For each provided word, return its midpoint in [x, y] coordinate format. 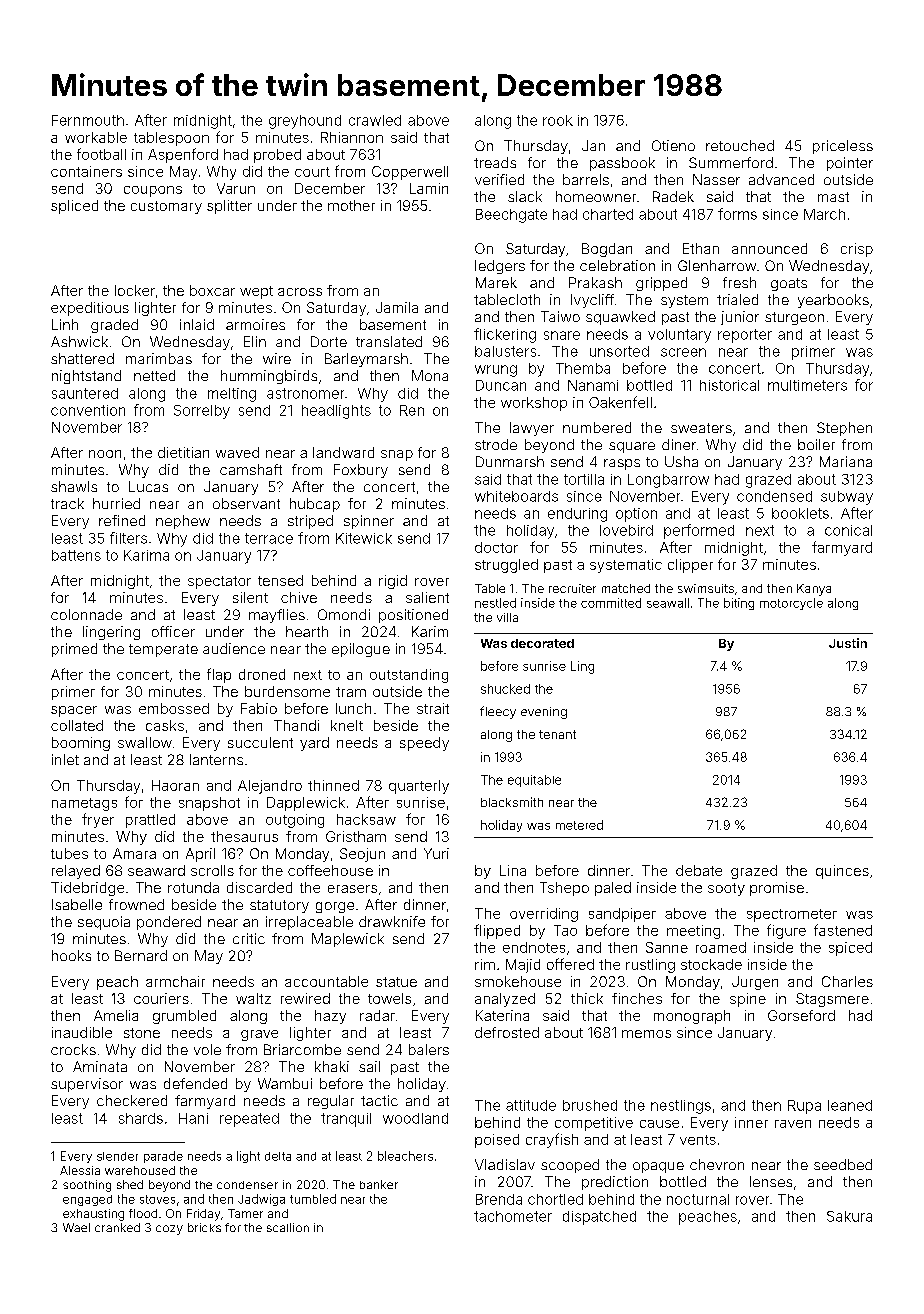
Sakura [849, 1216]
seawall [668, 603]
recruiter [572, 588]
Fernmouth [88, 120]
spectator [219, 582]
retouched [740, 145]
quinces [842, 872]
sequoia [104, 923]
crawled [375, 120]
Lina [513, 870]
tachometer [513, 1216]
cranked [117, 1227]
